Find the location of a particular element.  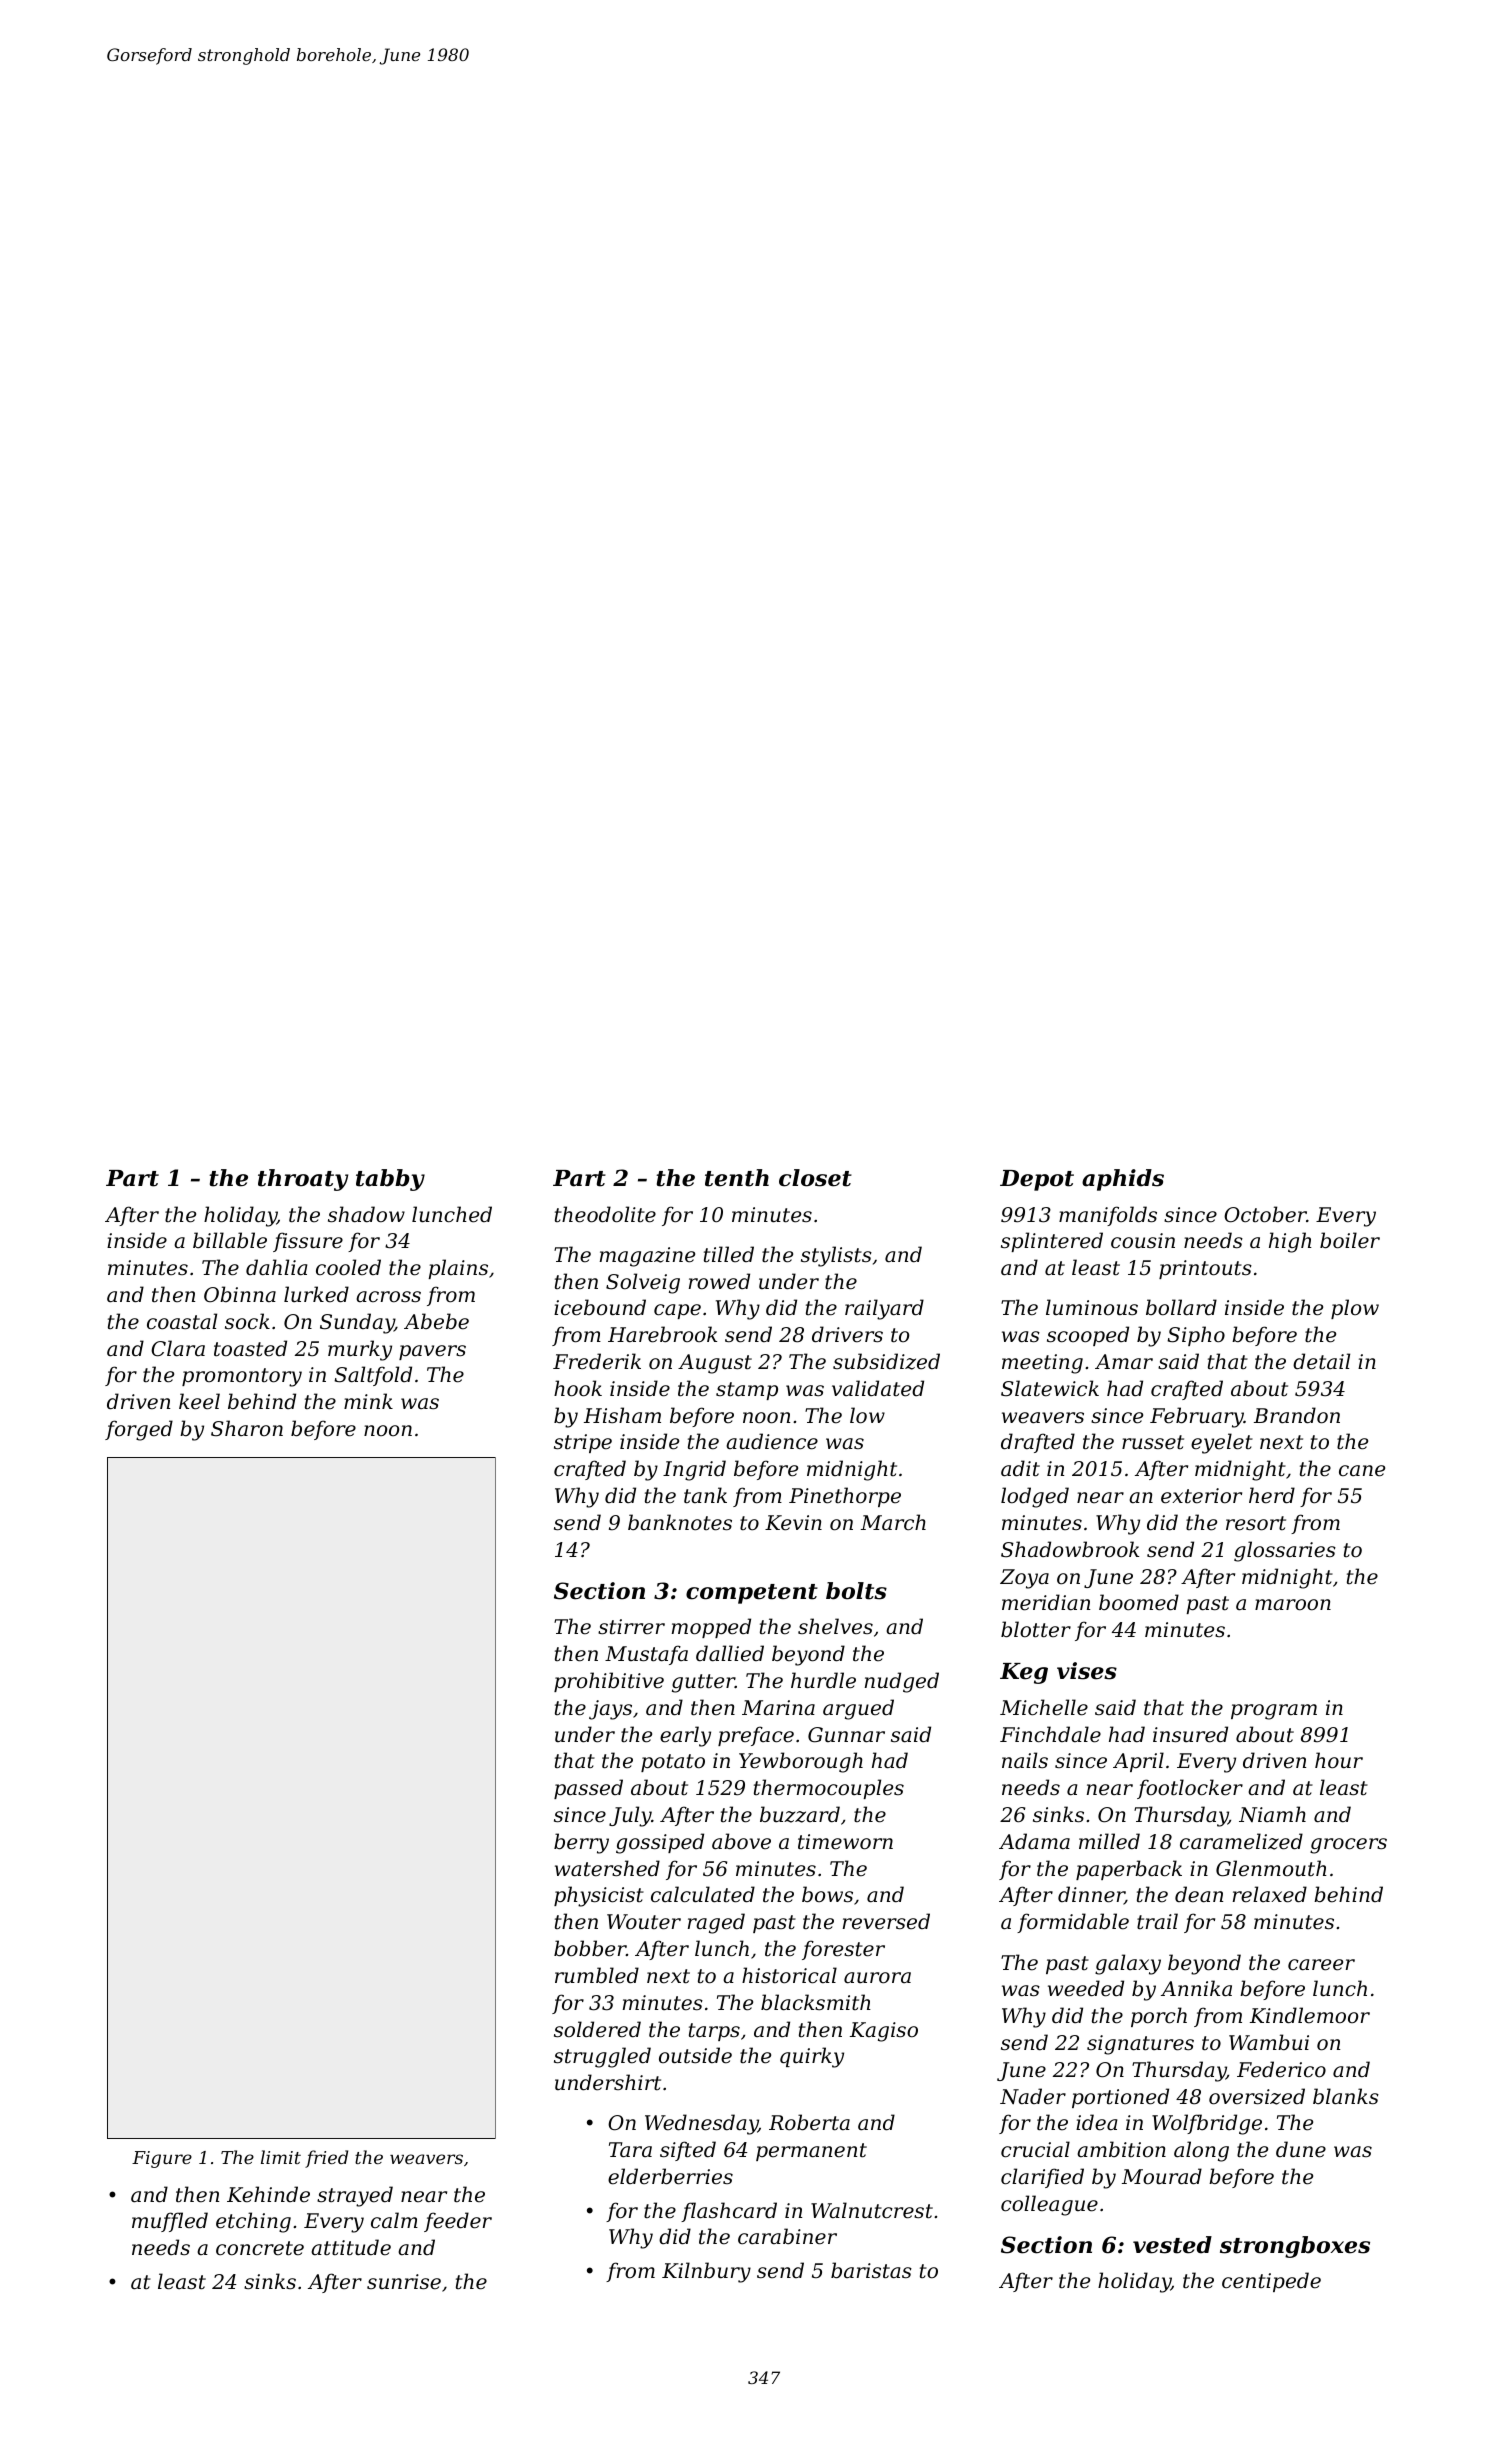

throaty is located at coordinates (303, 1180).
